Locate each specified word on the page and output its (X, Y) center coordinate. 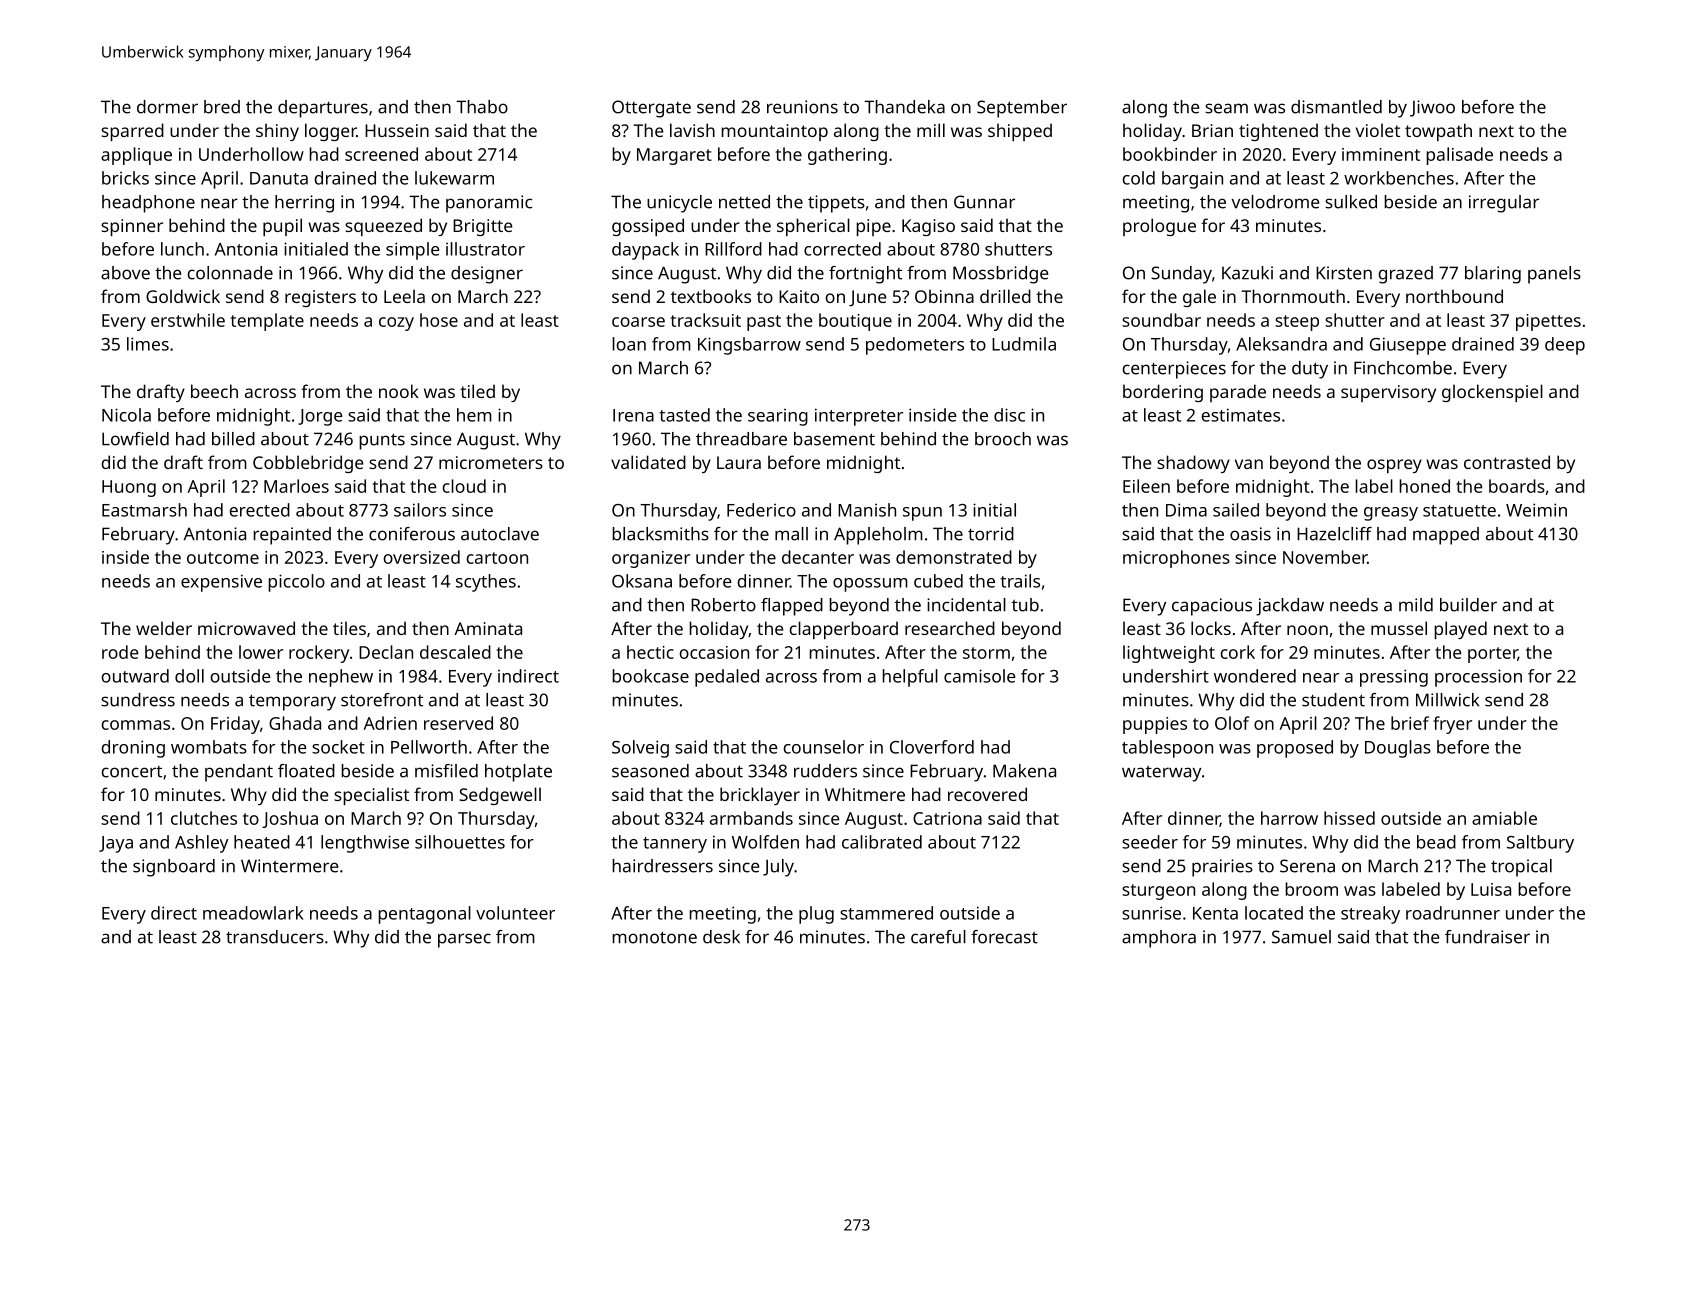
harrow (1289, 818)
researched (950, 628)
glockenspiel (1492, 393)
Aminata (488, 628)
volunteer (515, 913)
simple (413, 251)
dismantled (1336, 107)
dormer (167, 107)
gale (1199, 298)
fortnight (865, 275)
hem (474, 415)
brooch (1003, 439)
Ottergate (651, 109)
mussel (1399, 628)
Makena (1024, 771)
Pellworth (429, 747)
